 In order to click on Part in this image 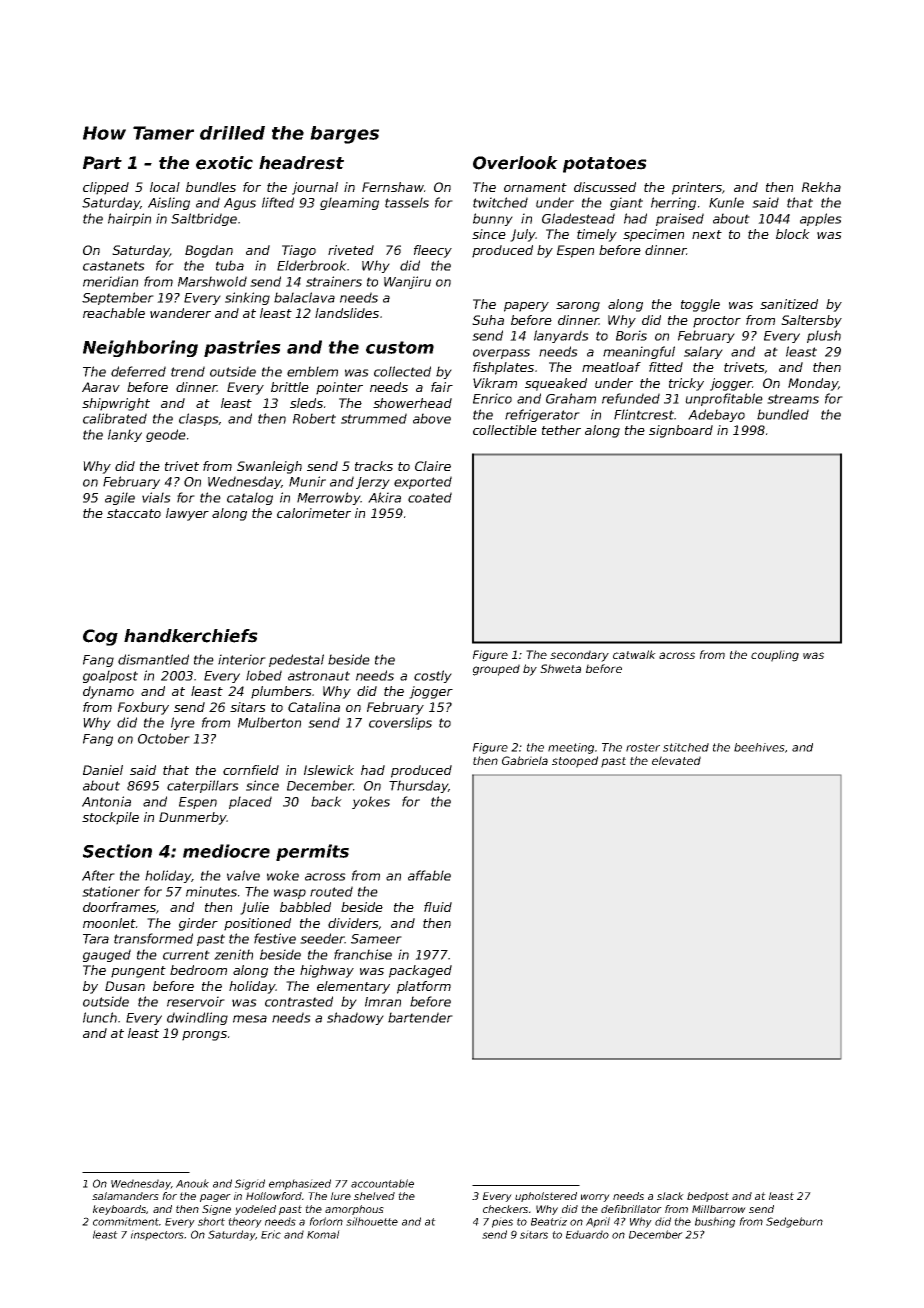, I will do `click(102, 163)`.
